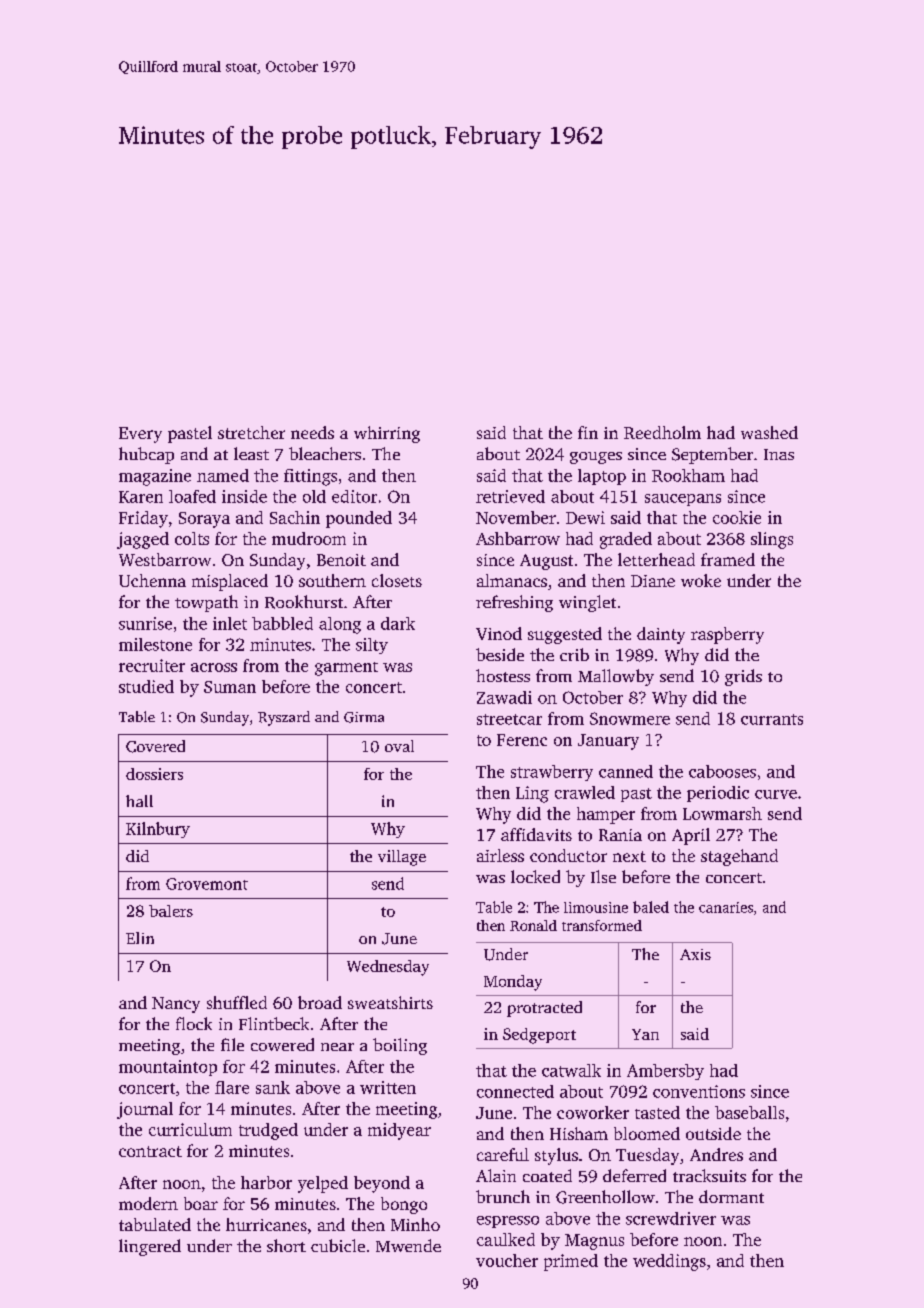 The width and height of the screenshot is (924, 1308). I want to click on locked, so click(535, 876).
